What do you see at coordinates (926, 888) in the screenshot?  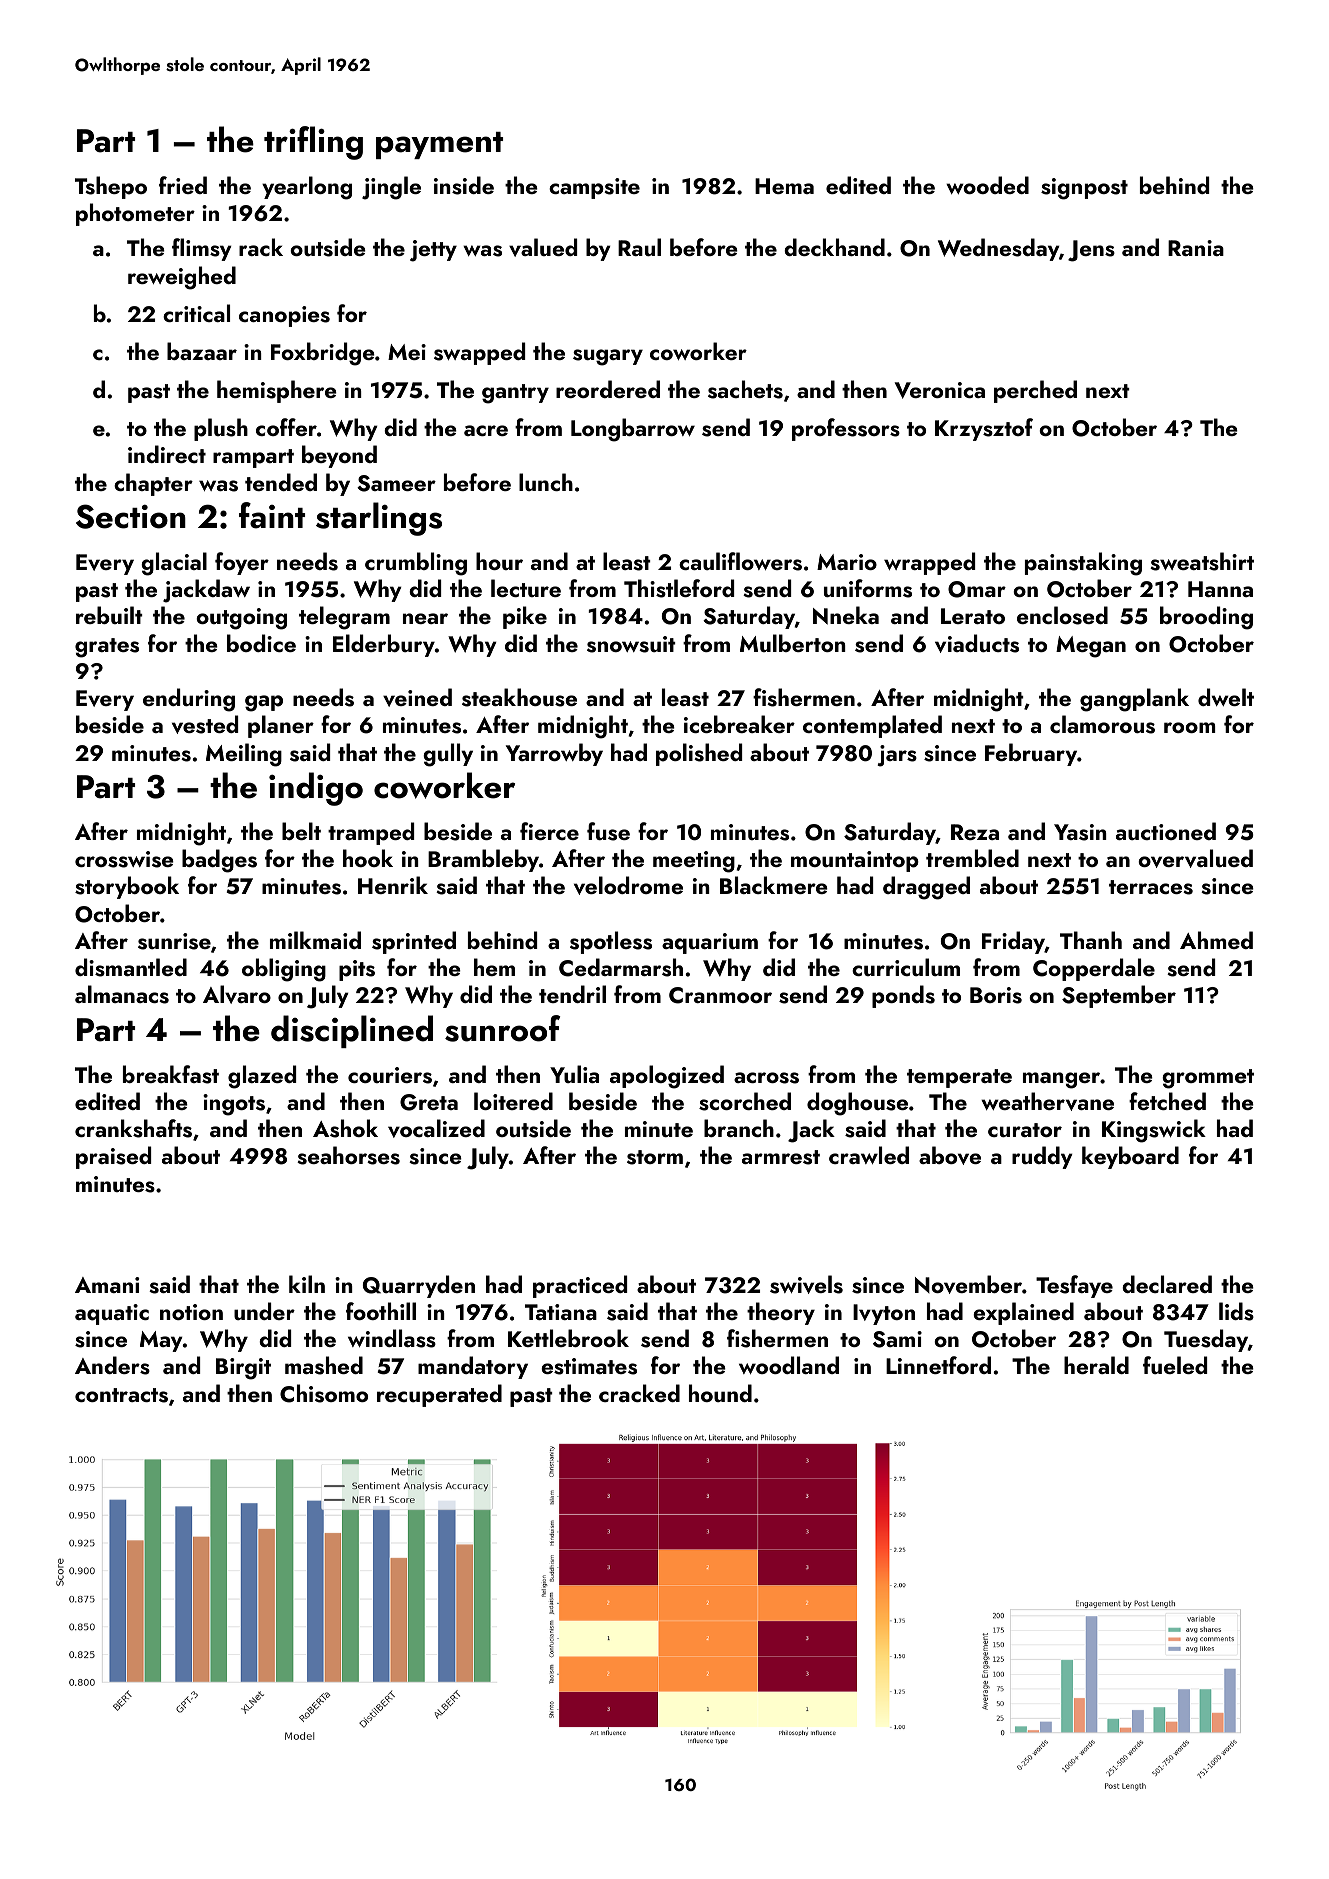 I see `dragged` at bounding box center [926, 888].
